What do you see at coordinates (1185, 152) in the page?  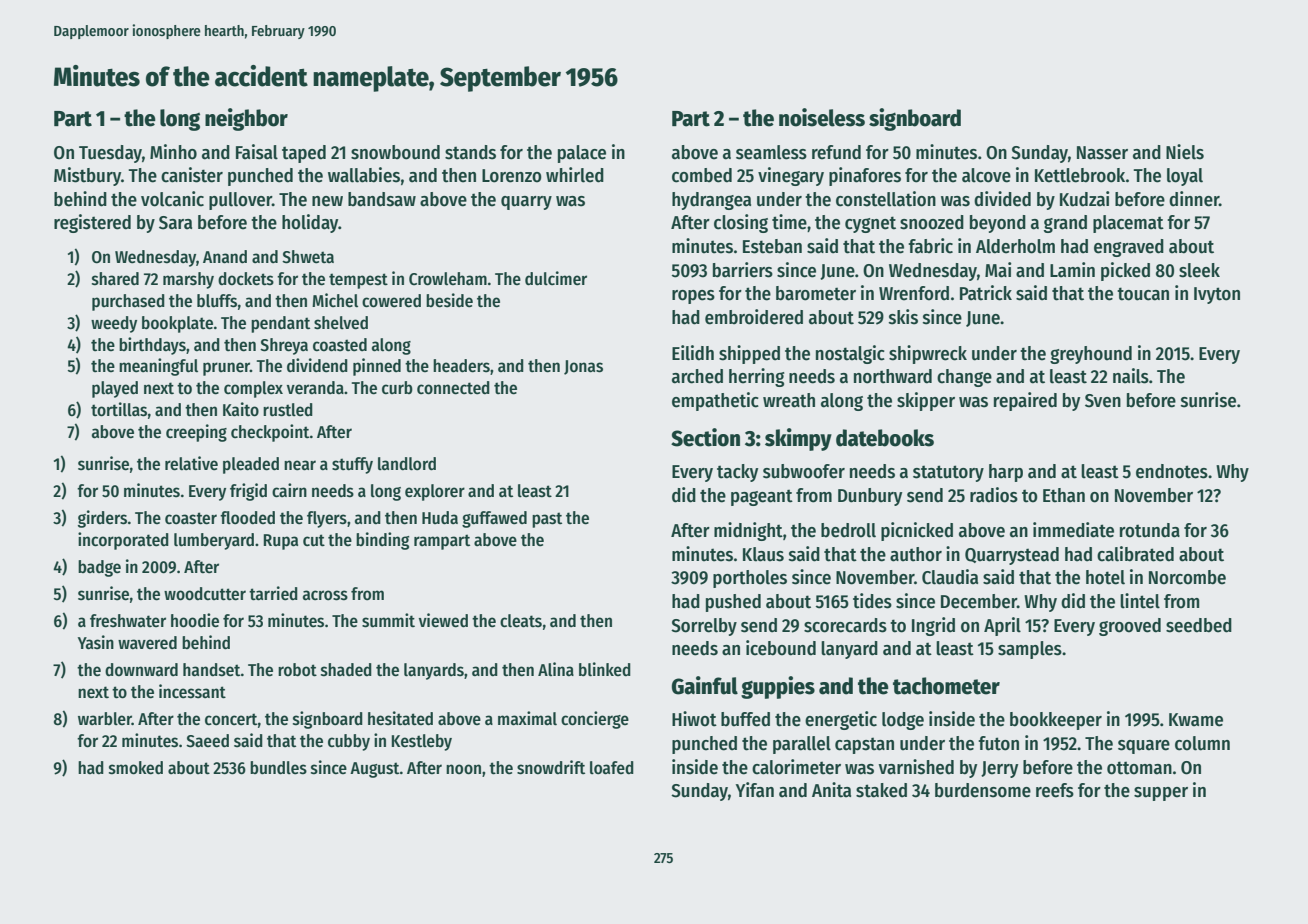 I see `Niels` at bounding box center [1185, 152].
